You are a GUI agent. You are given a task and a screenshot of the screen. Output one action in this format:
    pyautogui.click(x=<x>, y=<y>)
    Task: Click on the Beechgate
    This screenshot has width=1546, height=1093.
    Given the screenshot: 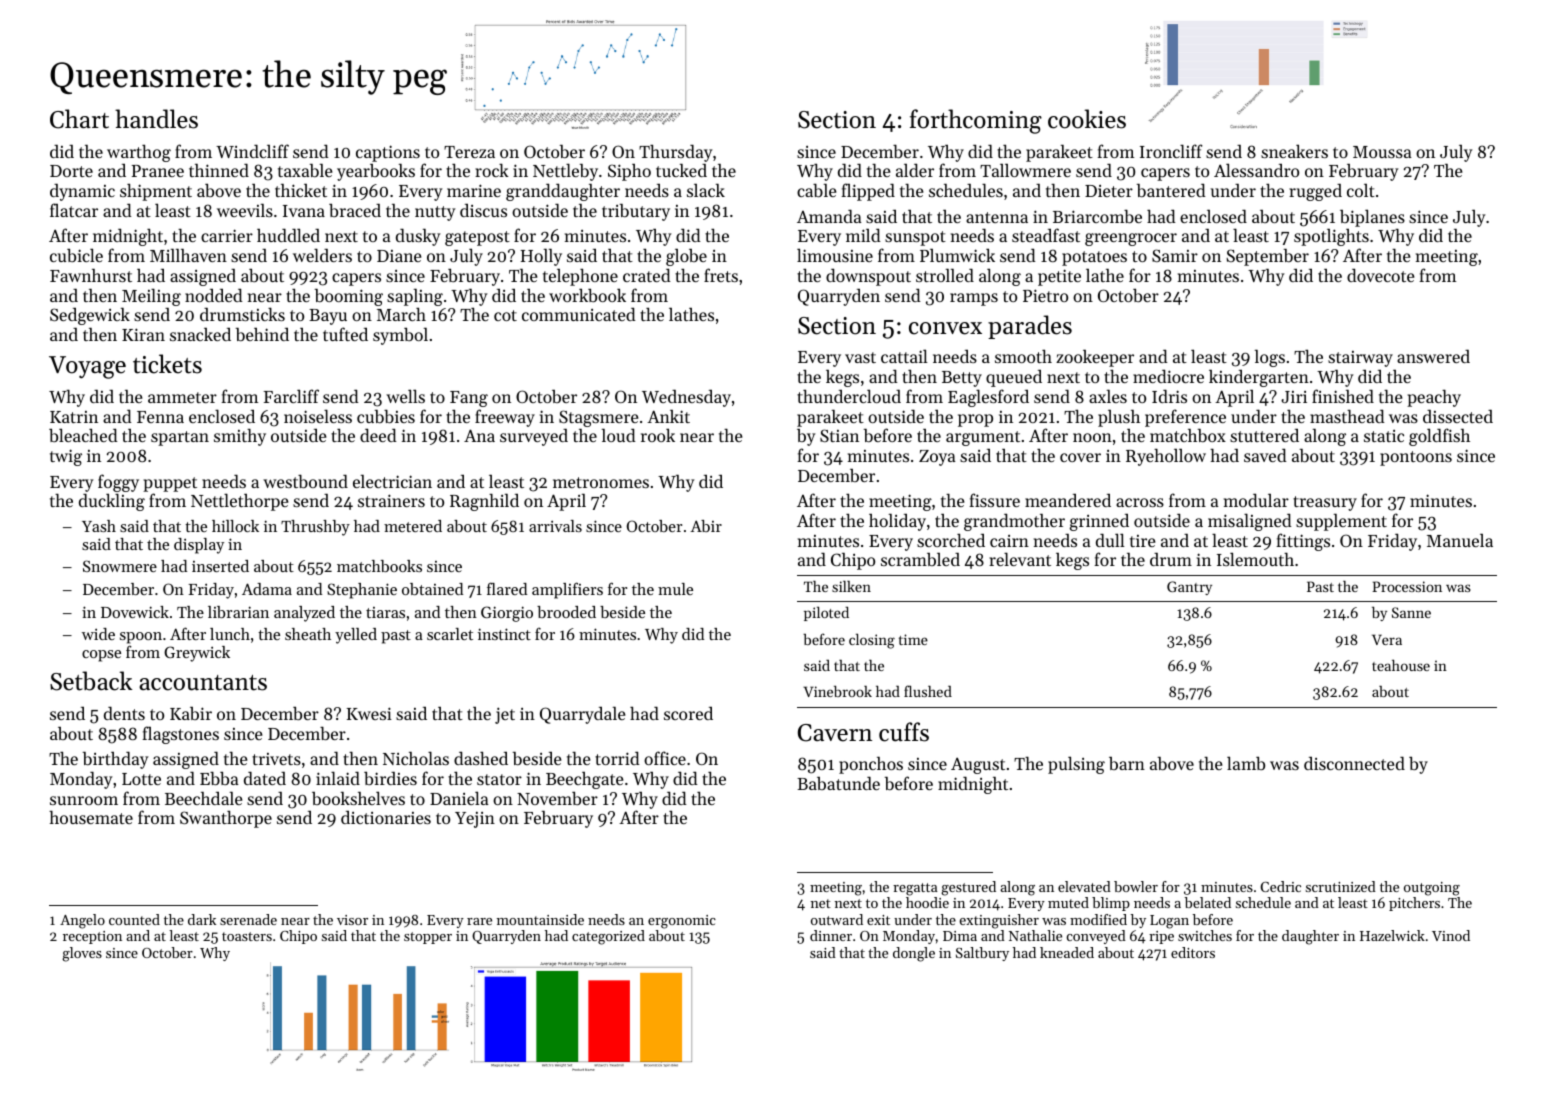 What is the action you would take?
    pyautogui.click(x=585, y=780)
